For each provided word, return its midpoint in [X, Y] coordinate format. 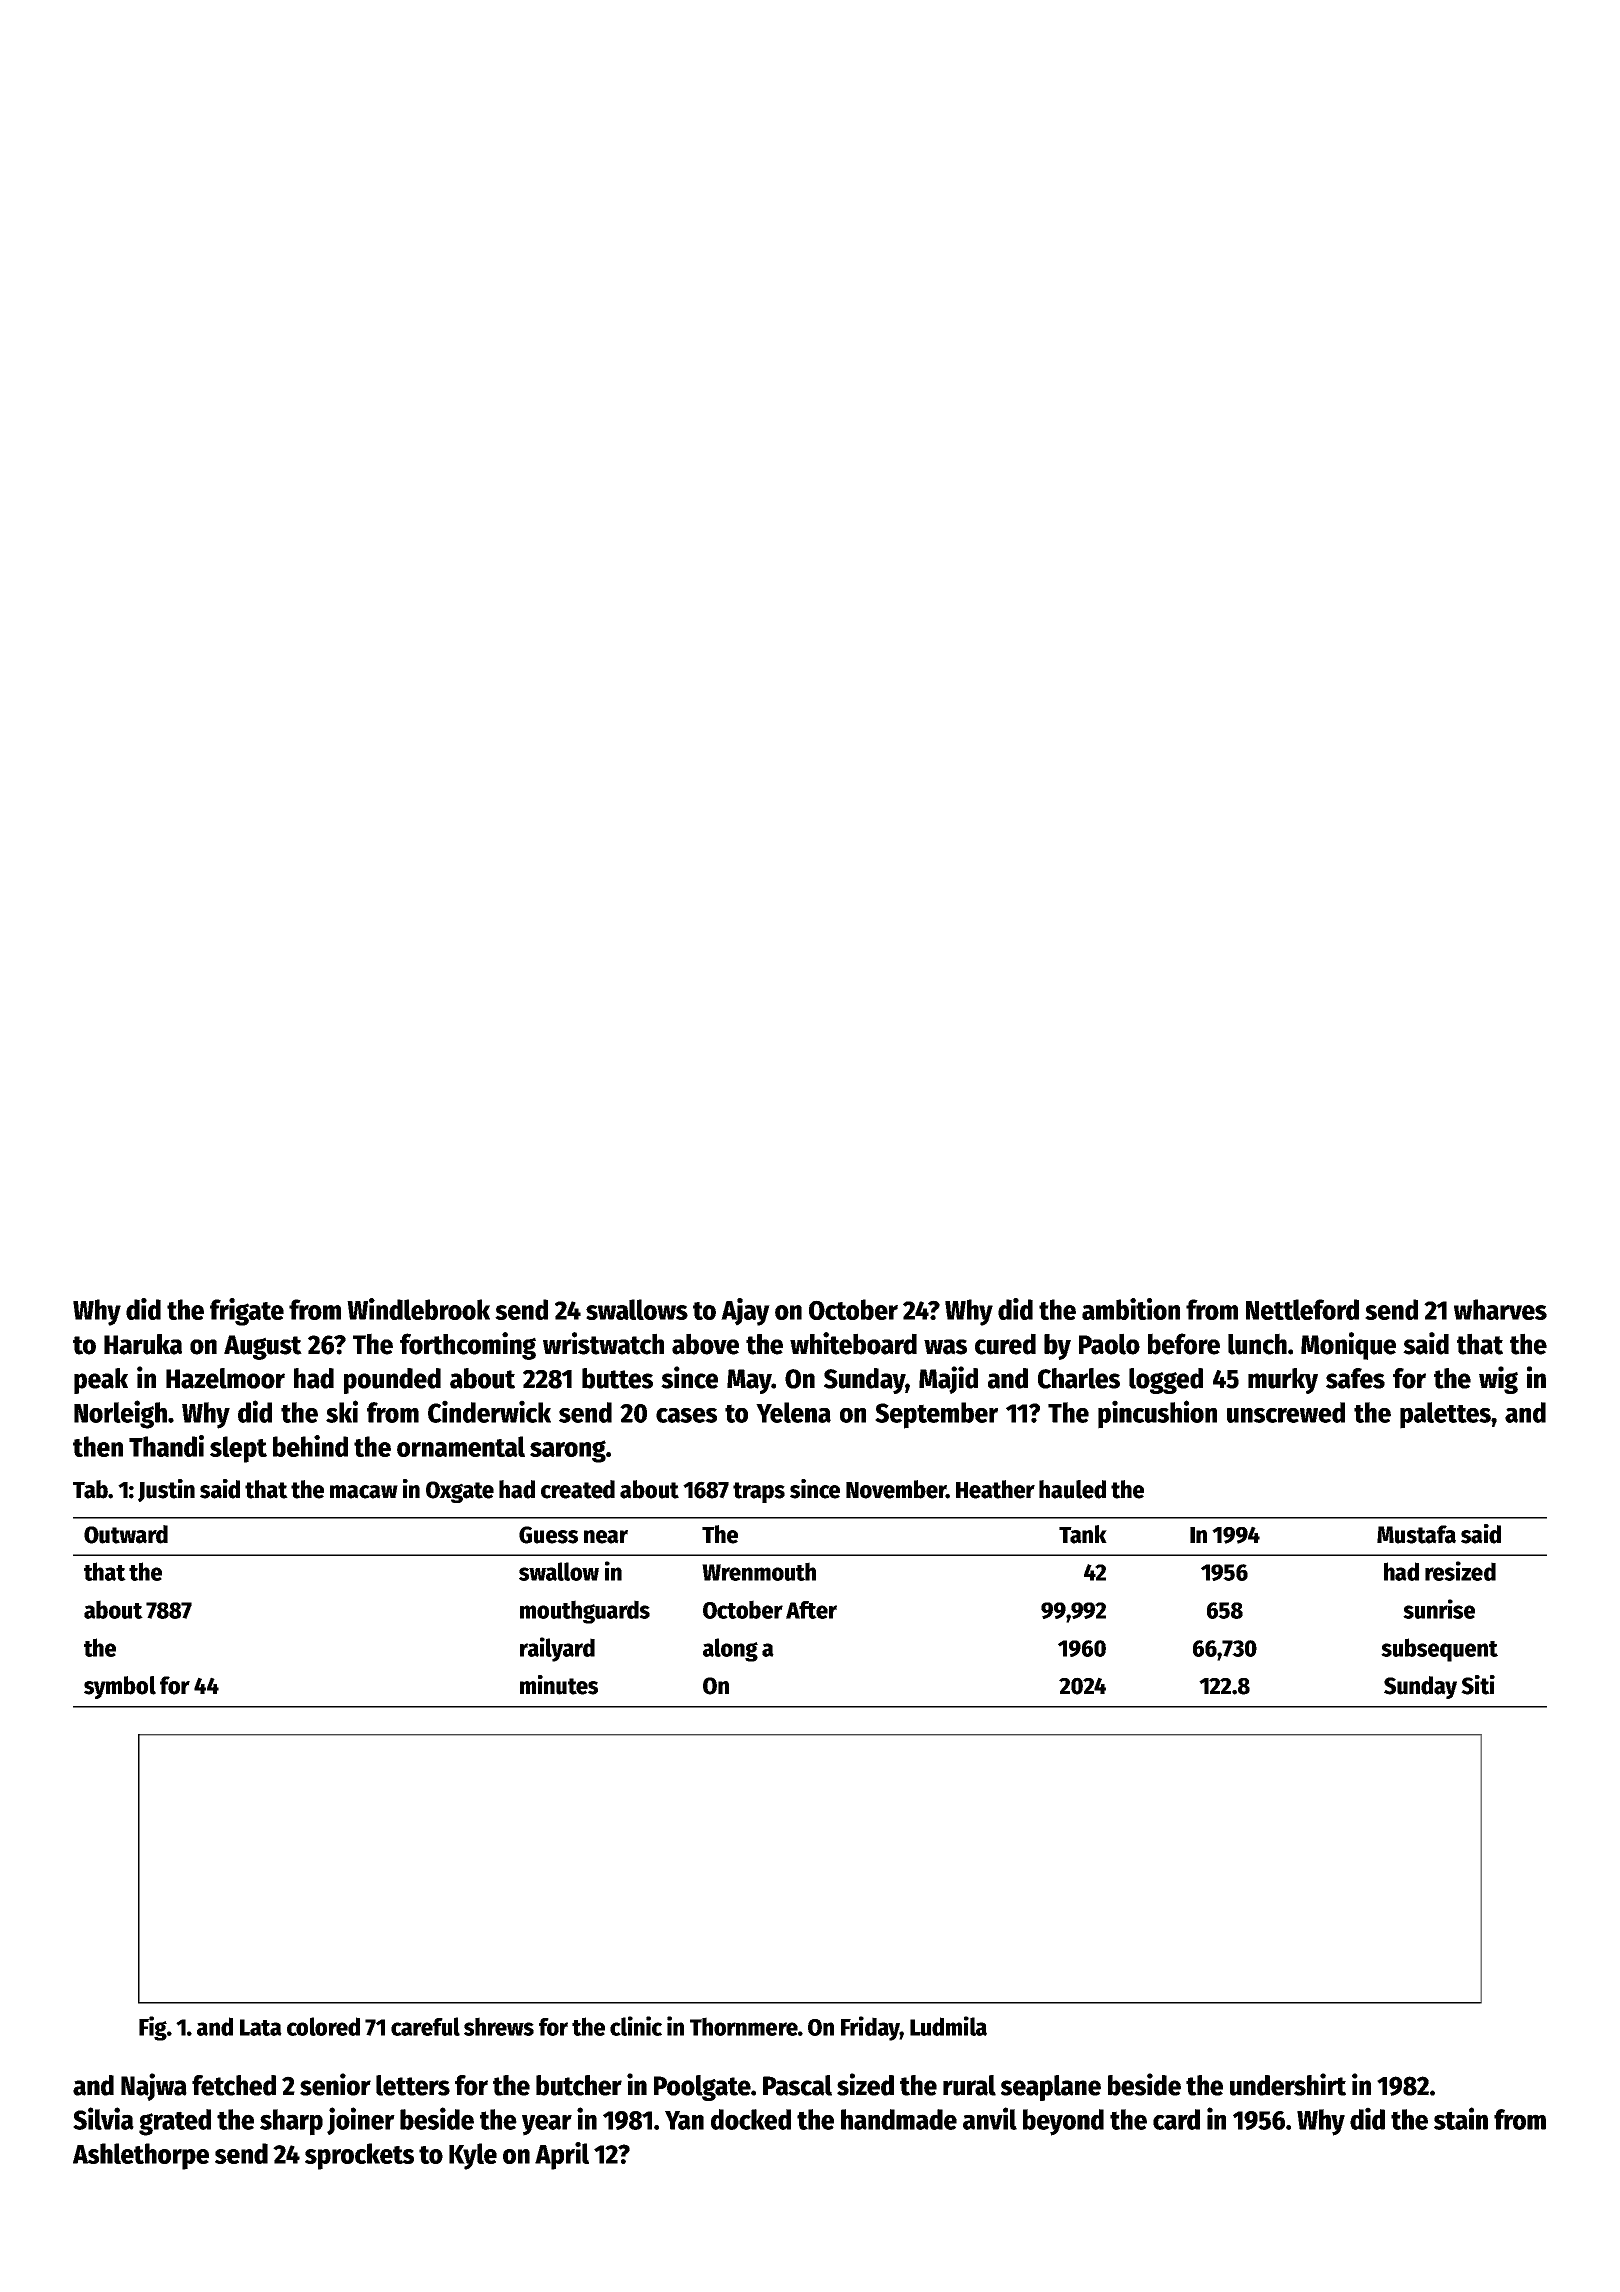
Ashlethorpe [141, 2156]
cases [686, 1415]
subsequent [1439, 1650]
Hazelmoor [225, 1378]
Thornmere [744, 2026]
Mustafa [1416, 1534]
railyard [557, 1649]
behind [310, 1446]
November [896, 1489]
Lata [261, 2027]
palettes [1445, 1415]
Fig [153, 2028]
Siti [1478, 1685]
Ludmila [948, 2026]
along [730, 1650]
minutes [559, 1685]
